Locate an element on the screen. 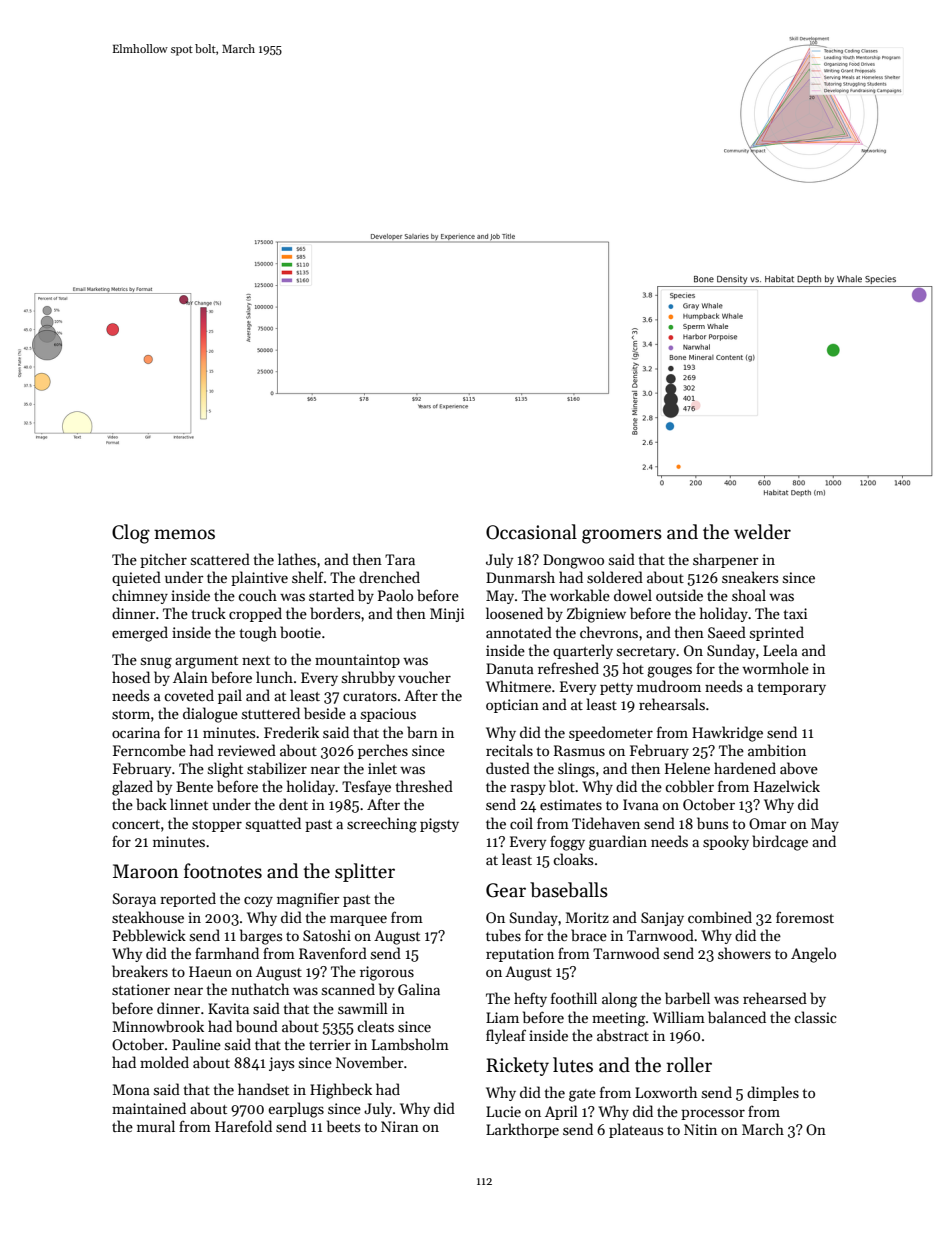 Image resolution: width=952 pixels, height=1233 pixels. Rickety is located at coordinates (517, 1066).
